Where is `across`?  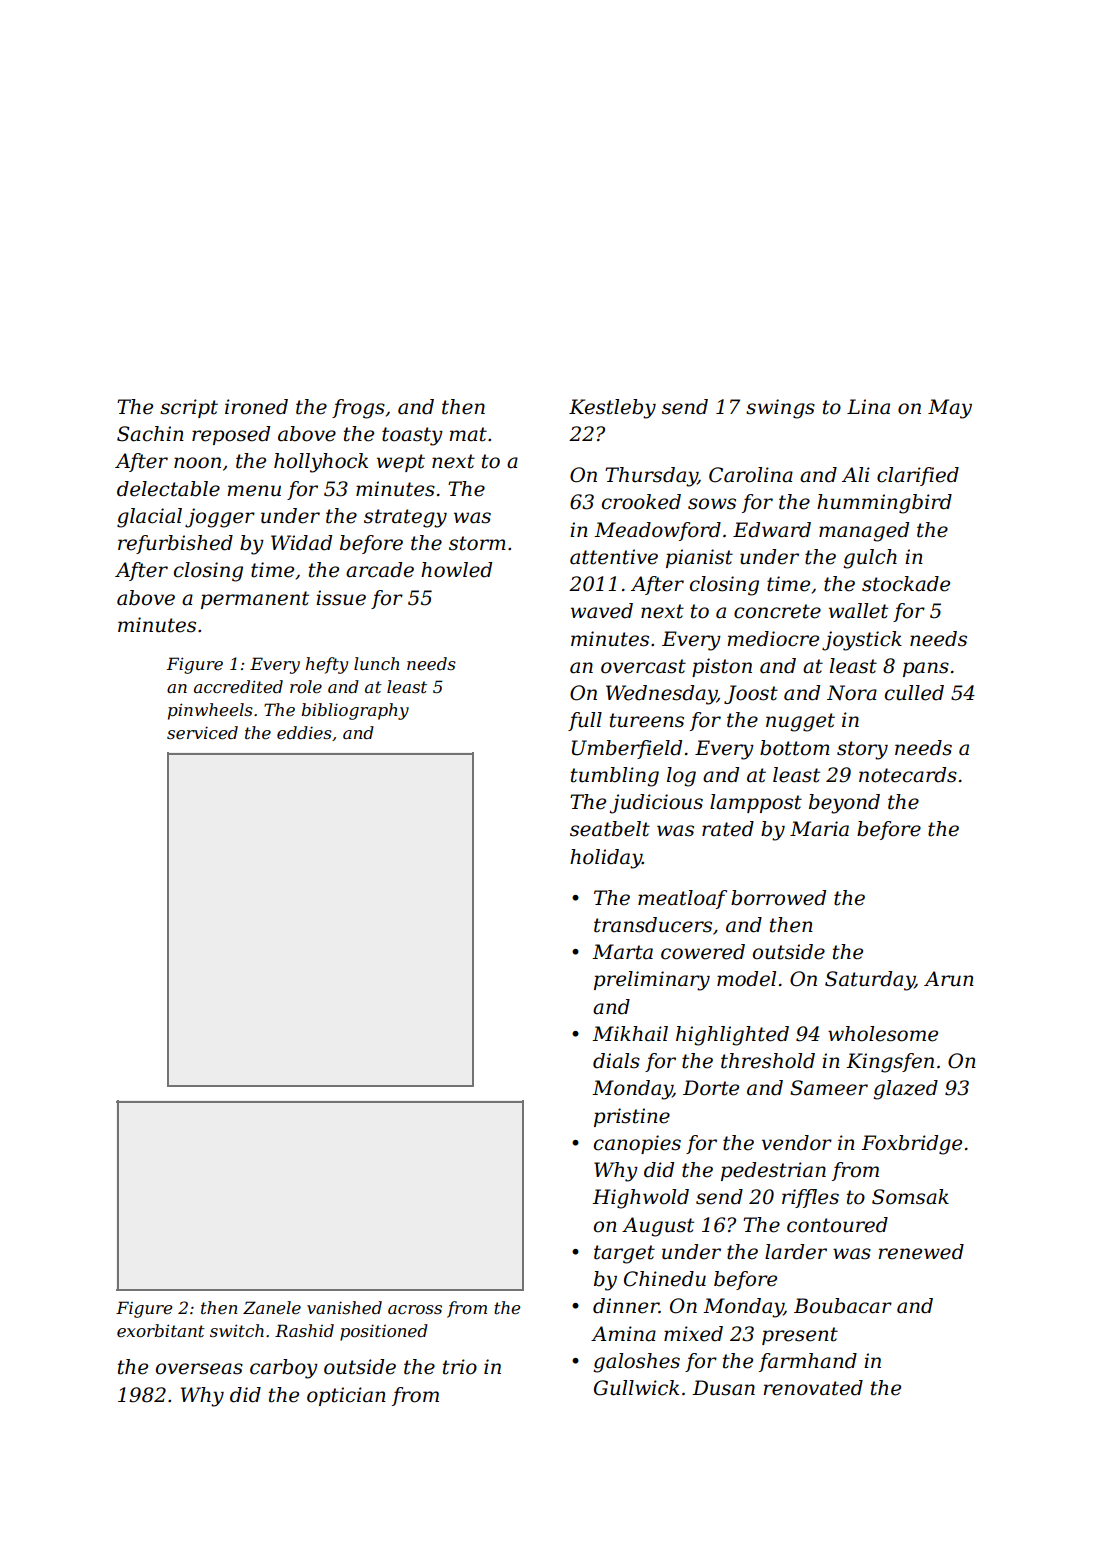
across is located at coordinates (415, 1309).
